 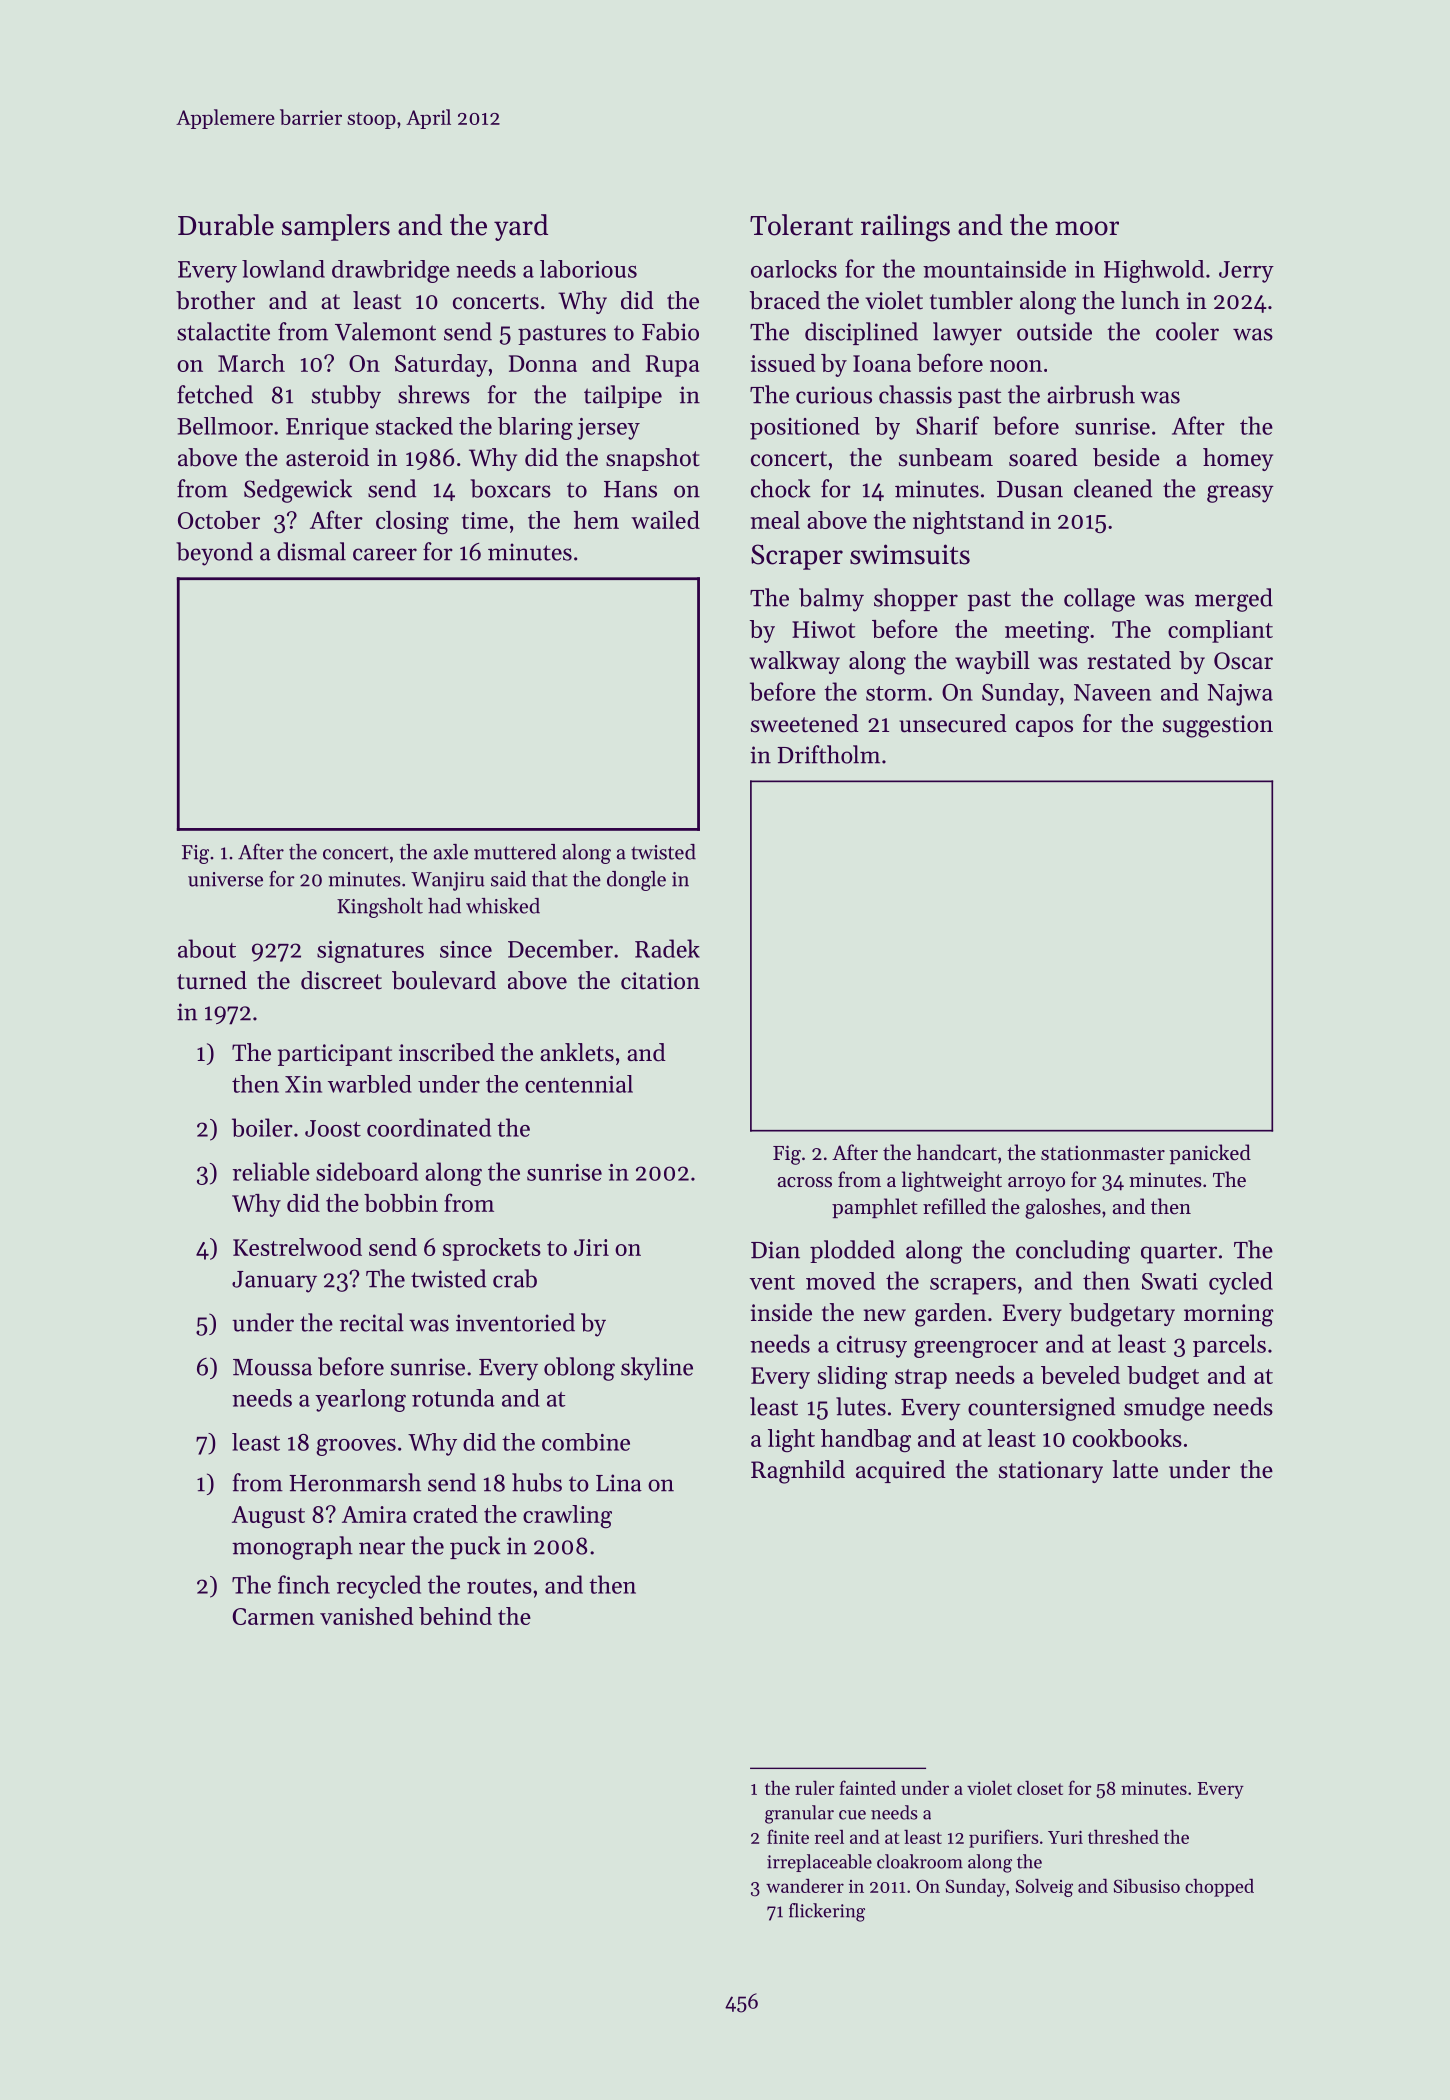 What do you see at coordinates (905, 228) in the document?
I see `railings` at bounding box center [905, 228].
